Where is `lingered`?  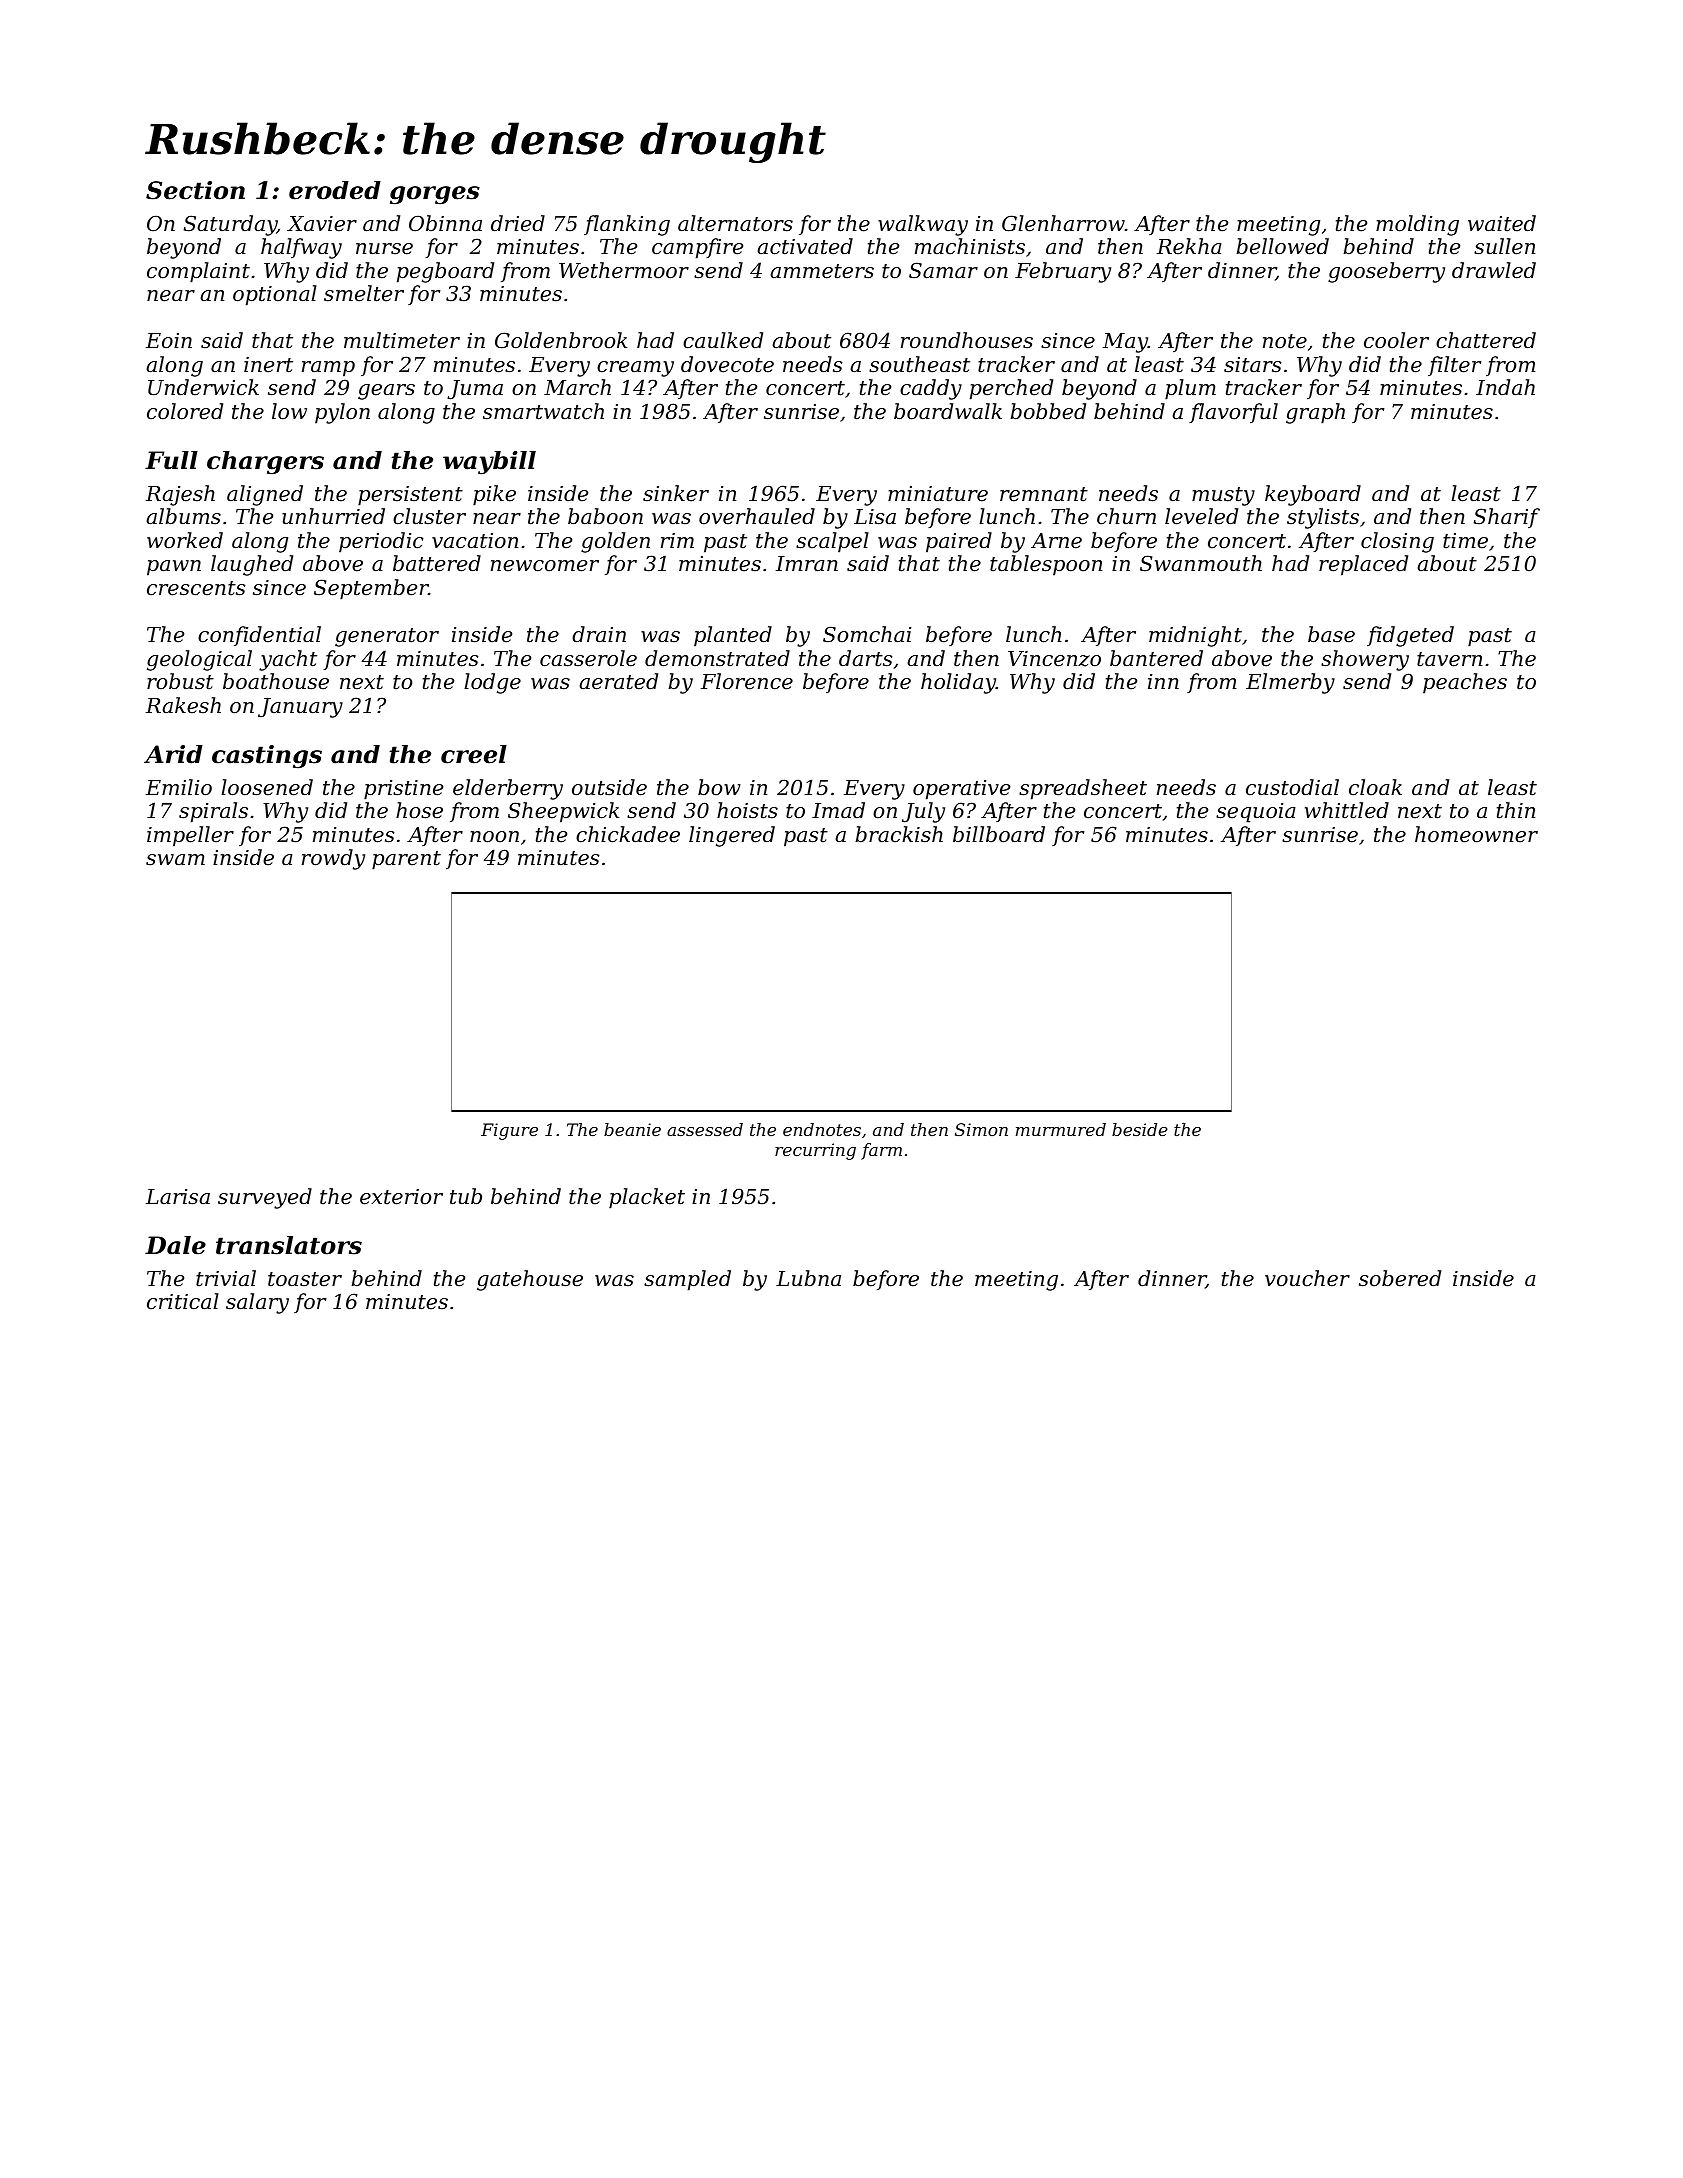 lingered is located at coordinates (732, 836).
